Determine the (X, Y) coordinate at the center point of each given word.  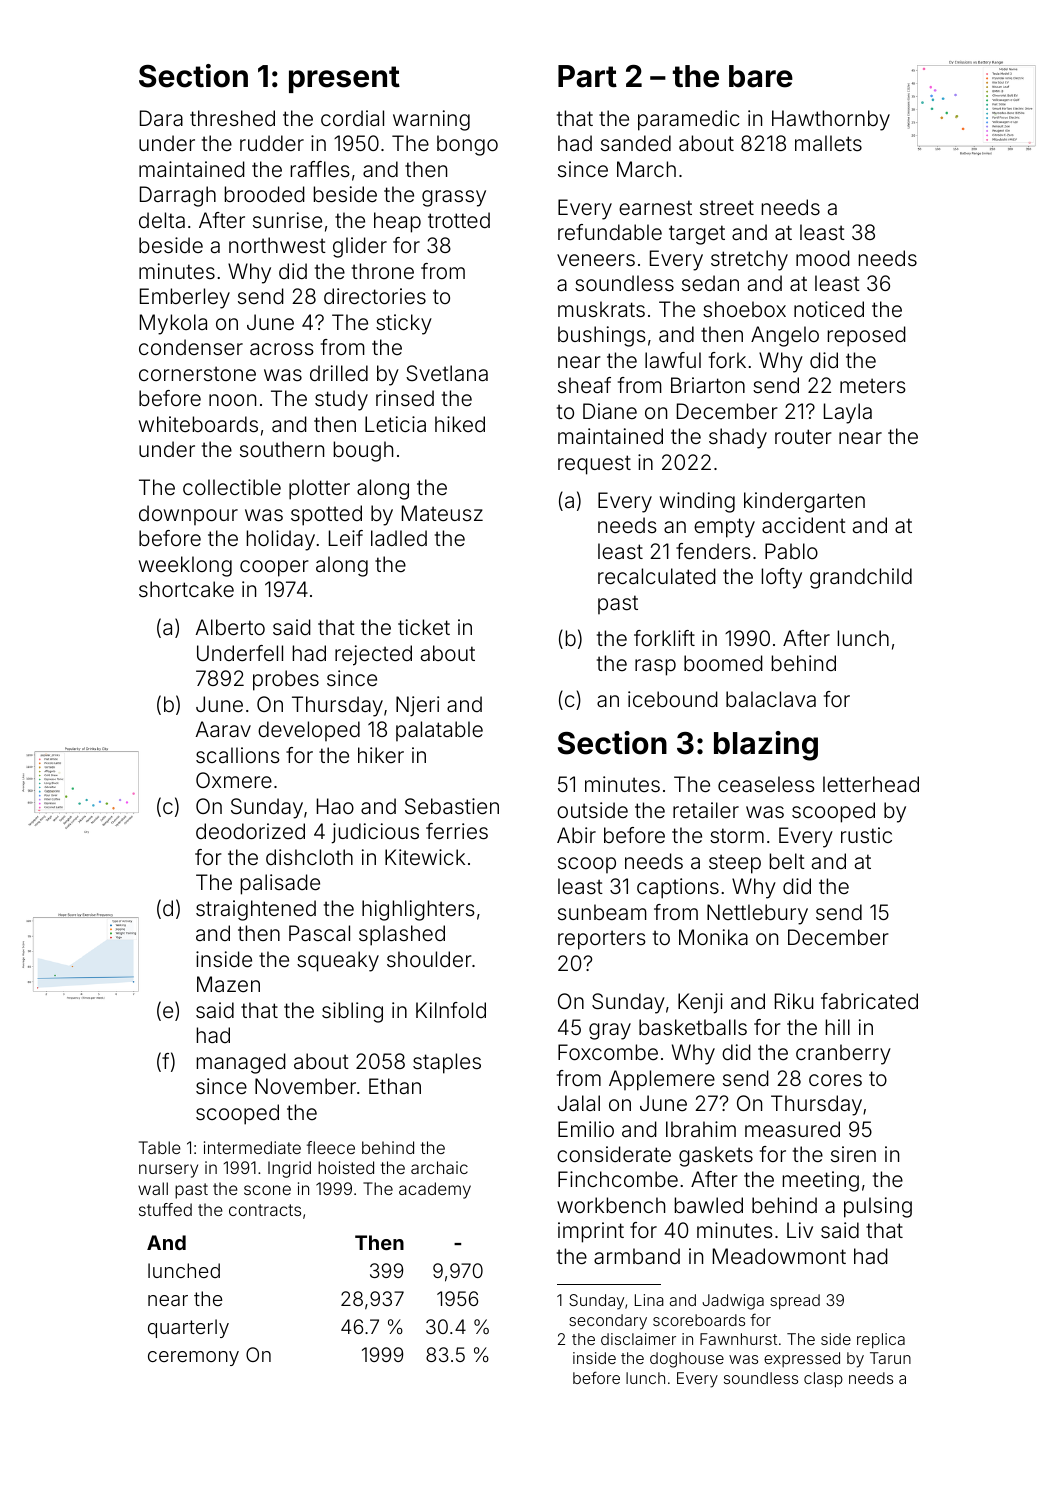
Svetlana (447, 373)
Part (587, 76)
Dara (161, 118)
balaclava (771, 699)
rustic (866, 835)
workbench (611, 1205)
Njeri (417, 706)
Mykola (173, 324)
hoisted (346, 1167)
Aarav (223, 729)
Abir (576, 835)
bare (761, 76)
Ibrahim (701, 1129)
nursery (168, 1171)
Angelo (785, 336)
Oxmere (234, 780)
